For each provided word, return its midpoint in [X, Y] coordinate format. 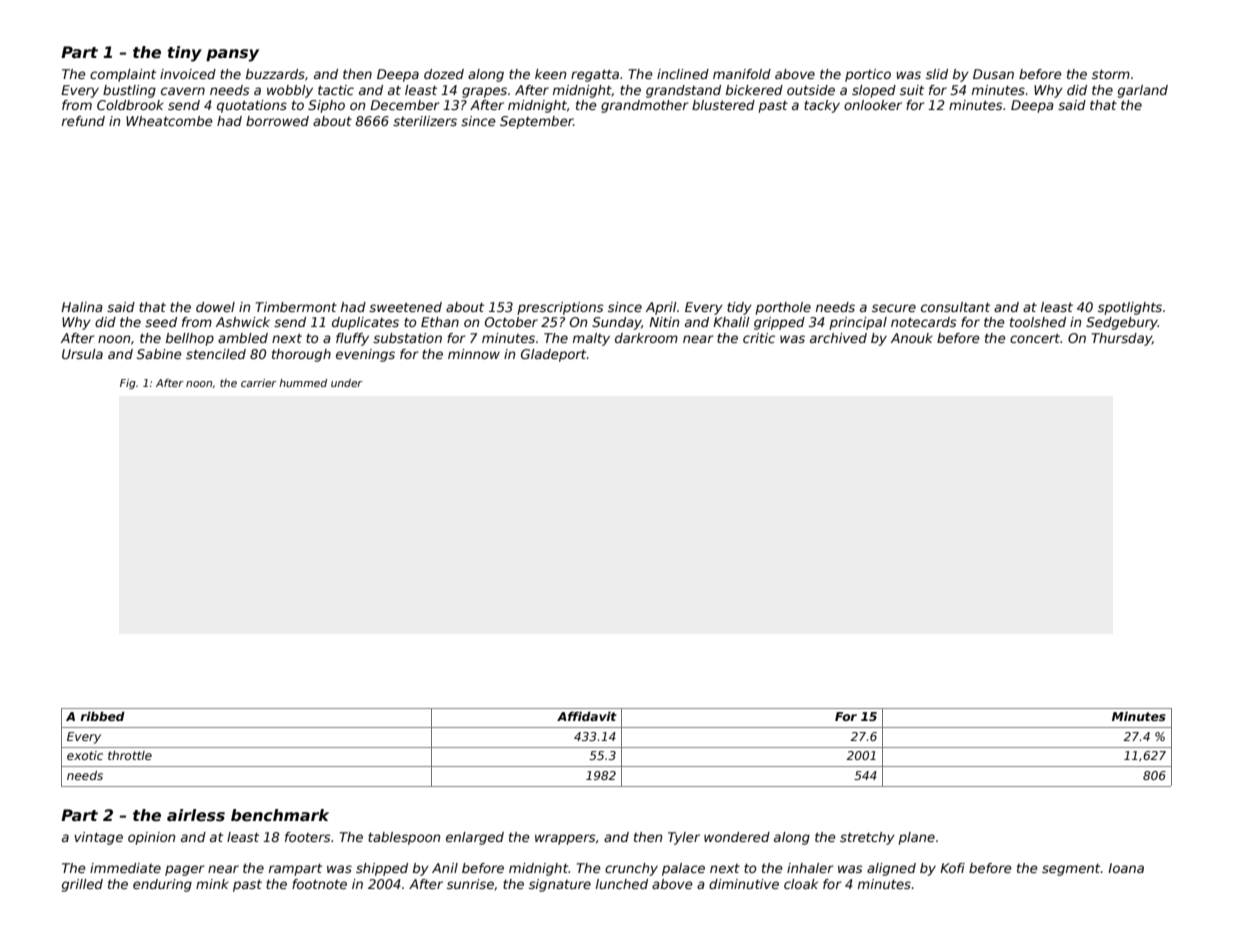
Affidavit [587, 716]
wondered [737, 837]
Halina [82, 307]
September [536, 122]
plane [917, 838]
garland [1143, 91]
